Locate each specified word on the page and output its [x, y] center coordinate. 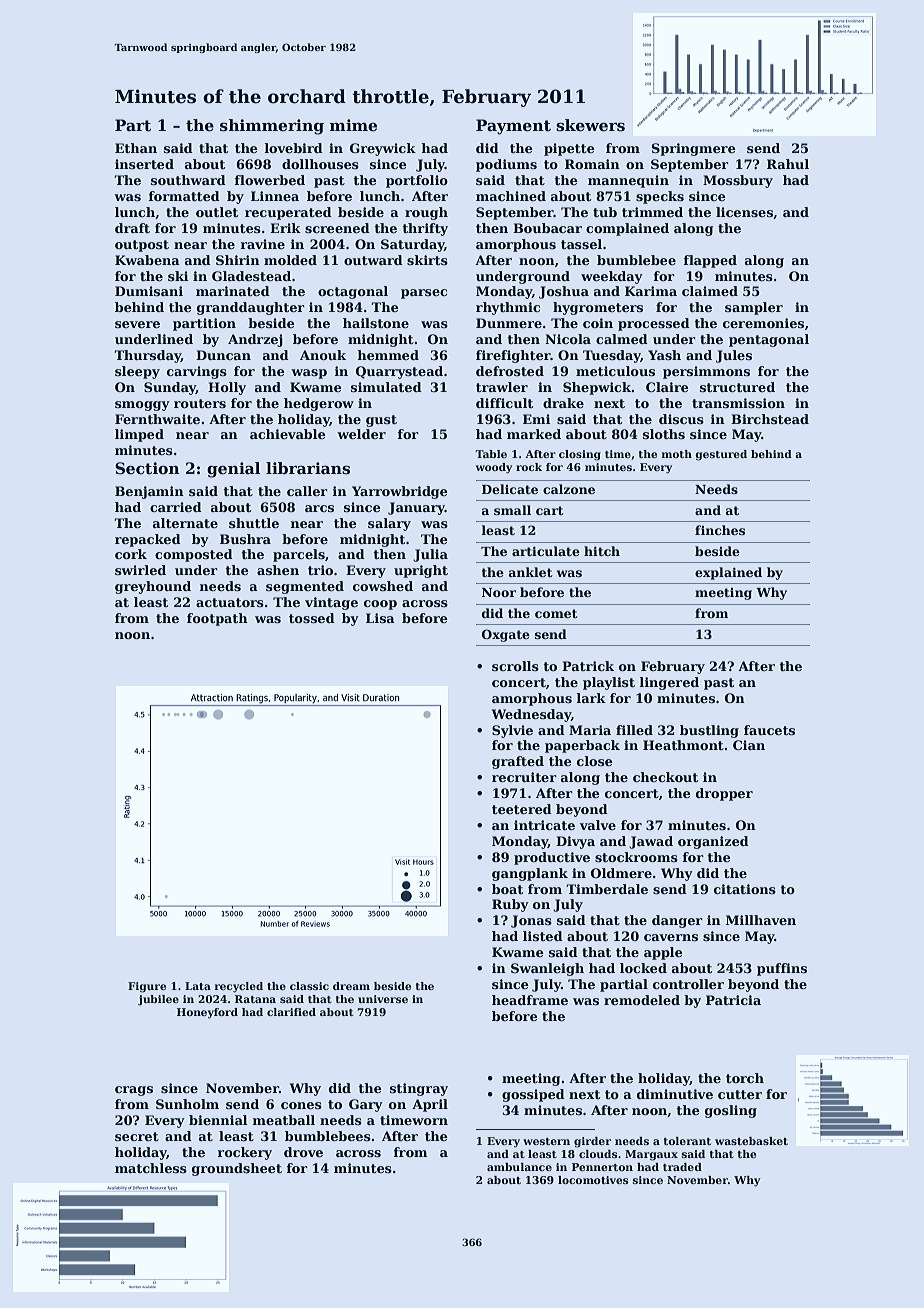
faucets [769, 730]
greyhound [153, 587]
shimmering [272, 127]
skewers [590, 125]
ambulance [519, 1167]
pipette [569, 149]
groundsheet [237, 1169]
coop [380, 605]
